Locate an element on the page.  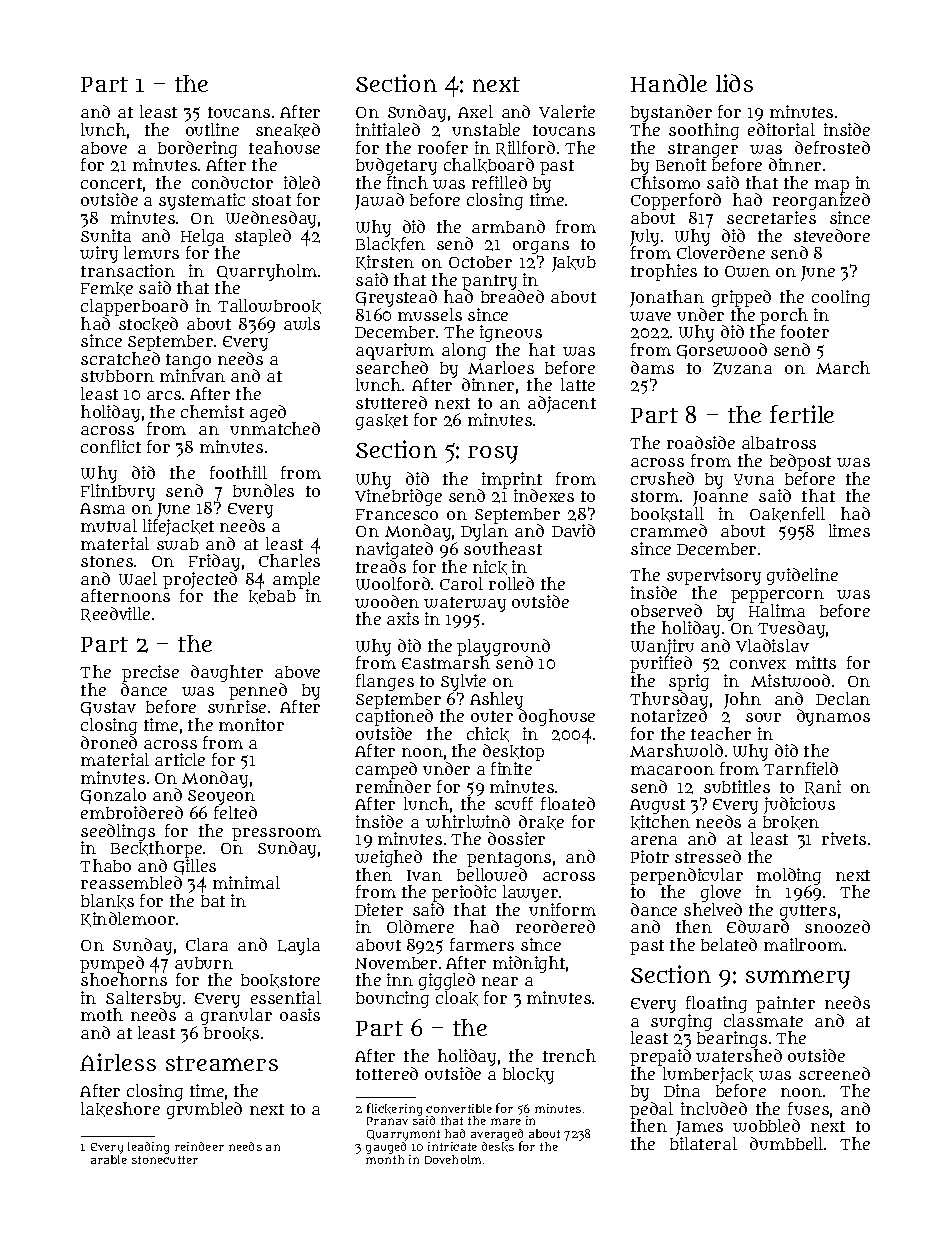
Axel is located at coordinates (475, 111).
